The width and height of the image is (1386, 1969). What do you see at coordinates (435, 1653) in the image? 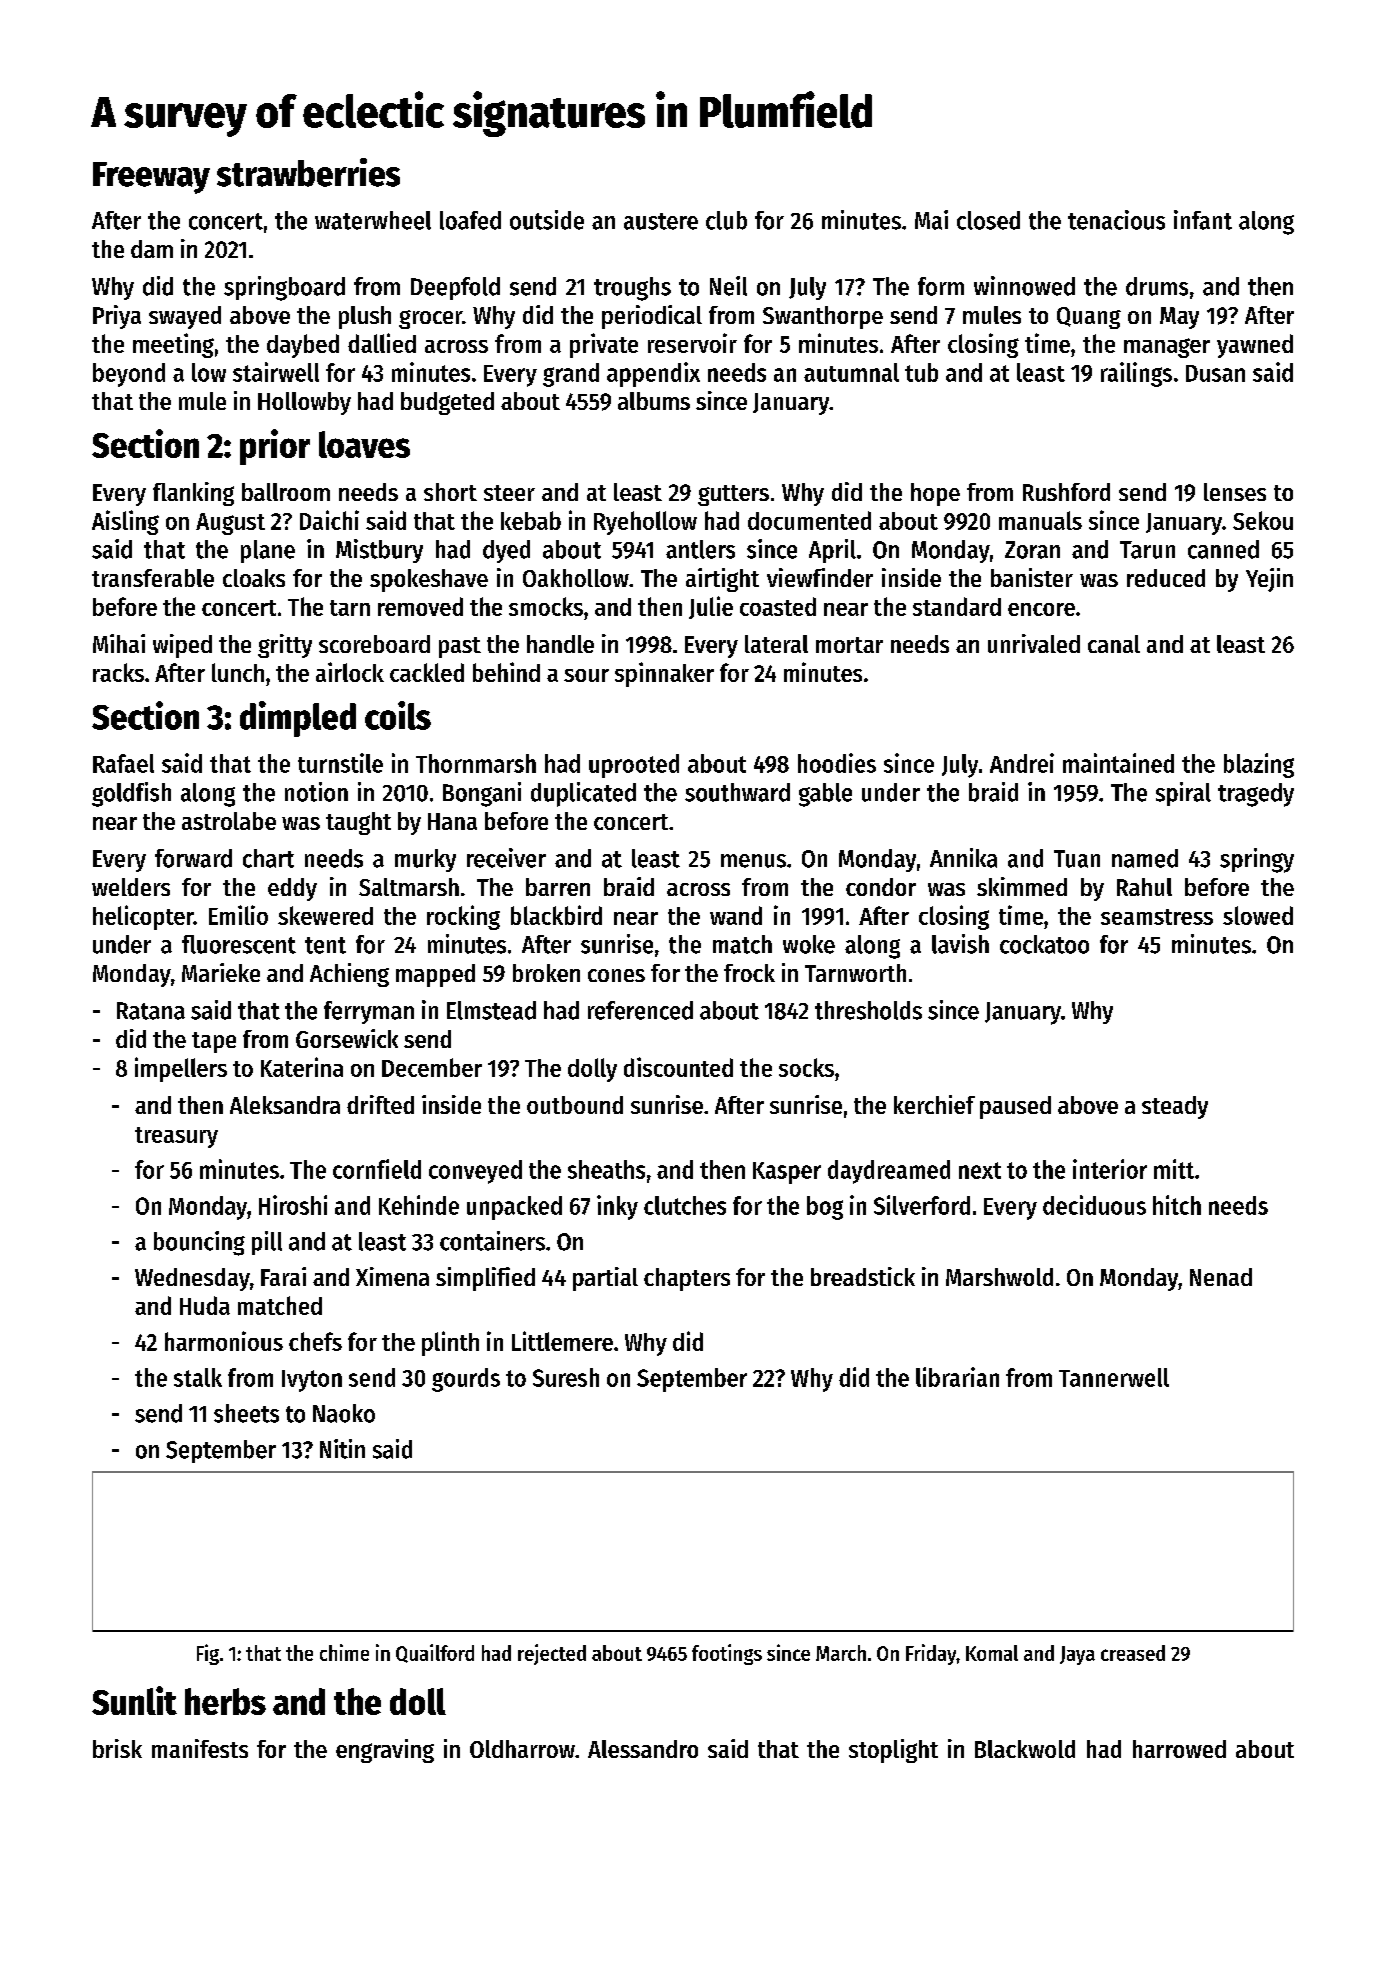
I see `Quailford` at bounding box center [435, 1653].
